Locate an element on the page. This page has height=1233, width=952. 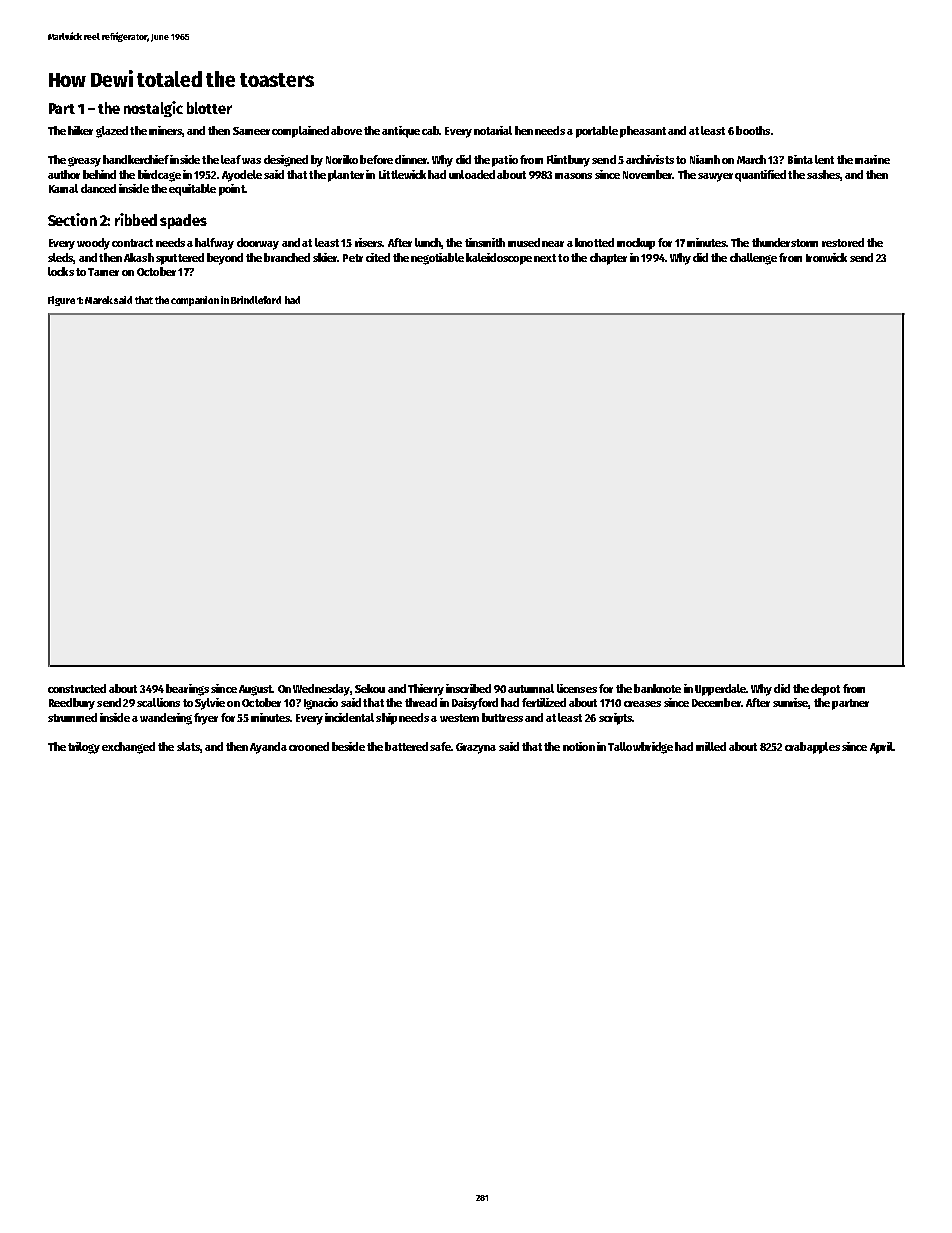
Sylvie is located at coordinates (210, 704).
